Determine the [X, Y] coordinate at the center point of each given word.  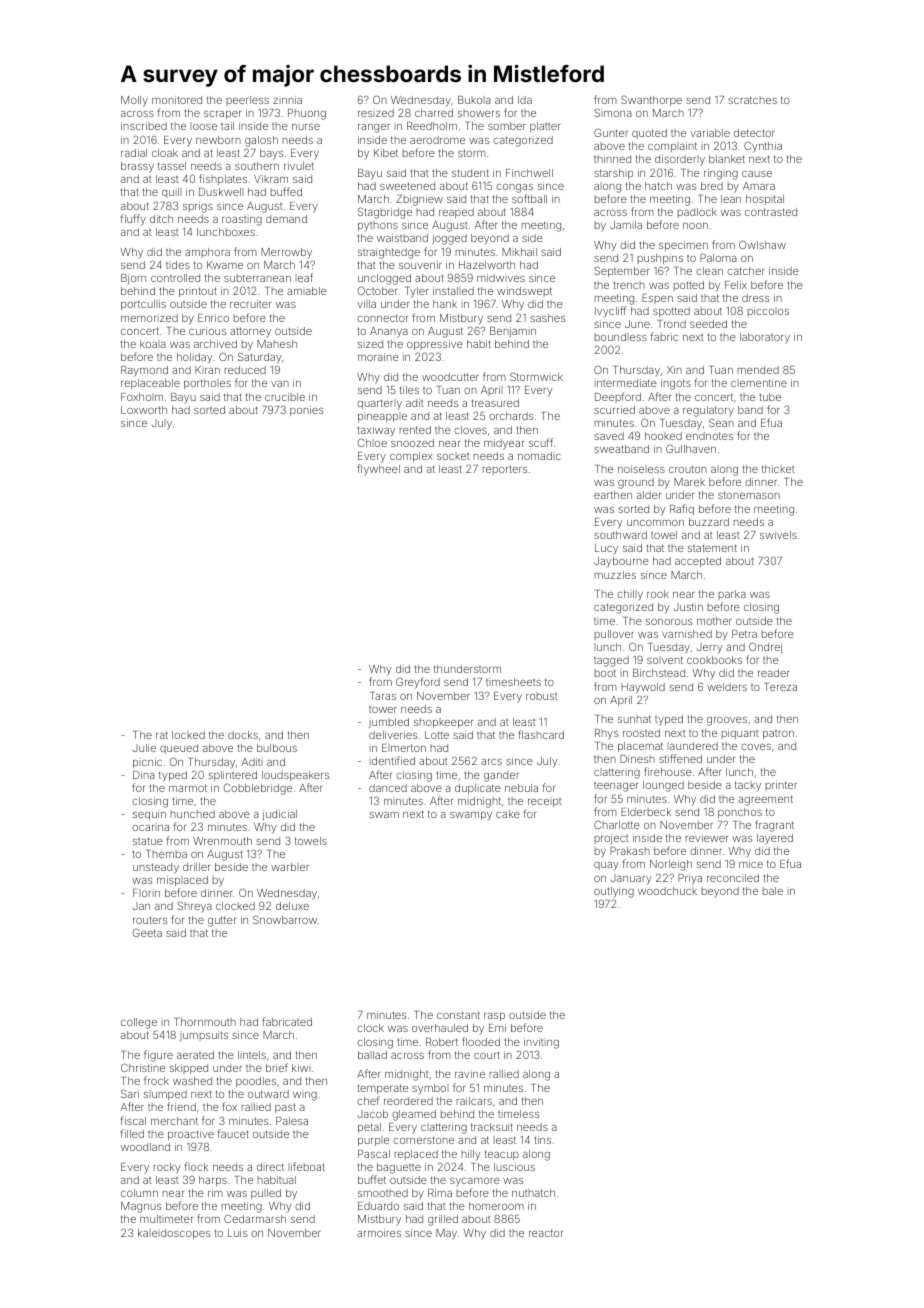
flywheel [378, 470]
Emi [497, 1028]
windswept [524, 292]
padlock [697, 213]
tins [542, 1140]
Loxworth [144, 410]
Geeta [147, 932]
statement [712, 548]
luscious [514, 1167]
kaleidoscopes [174, 1234]
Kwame [225, 265]
